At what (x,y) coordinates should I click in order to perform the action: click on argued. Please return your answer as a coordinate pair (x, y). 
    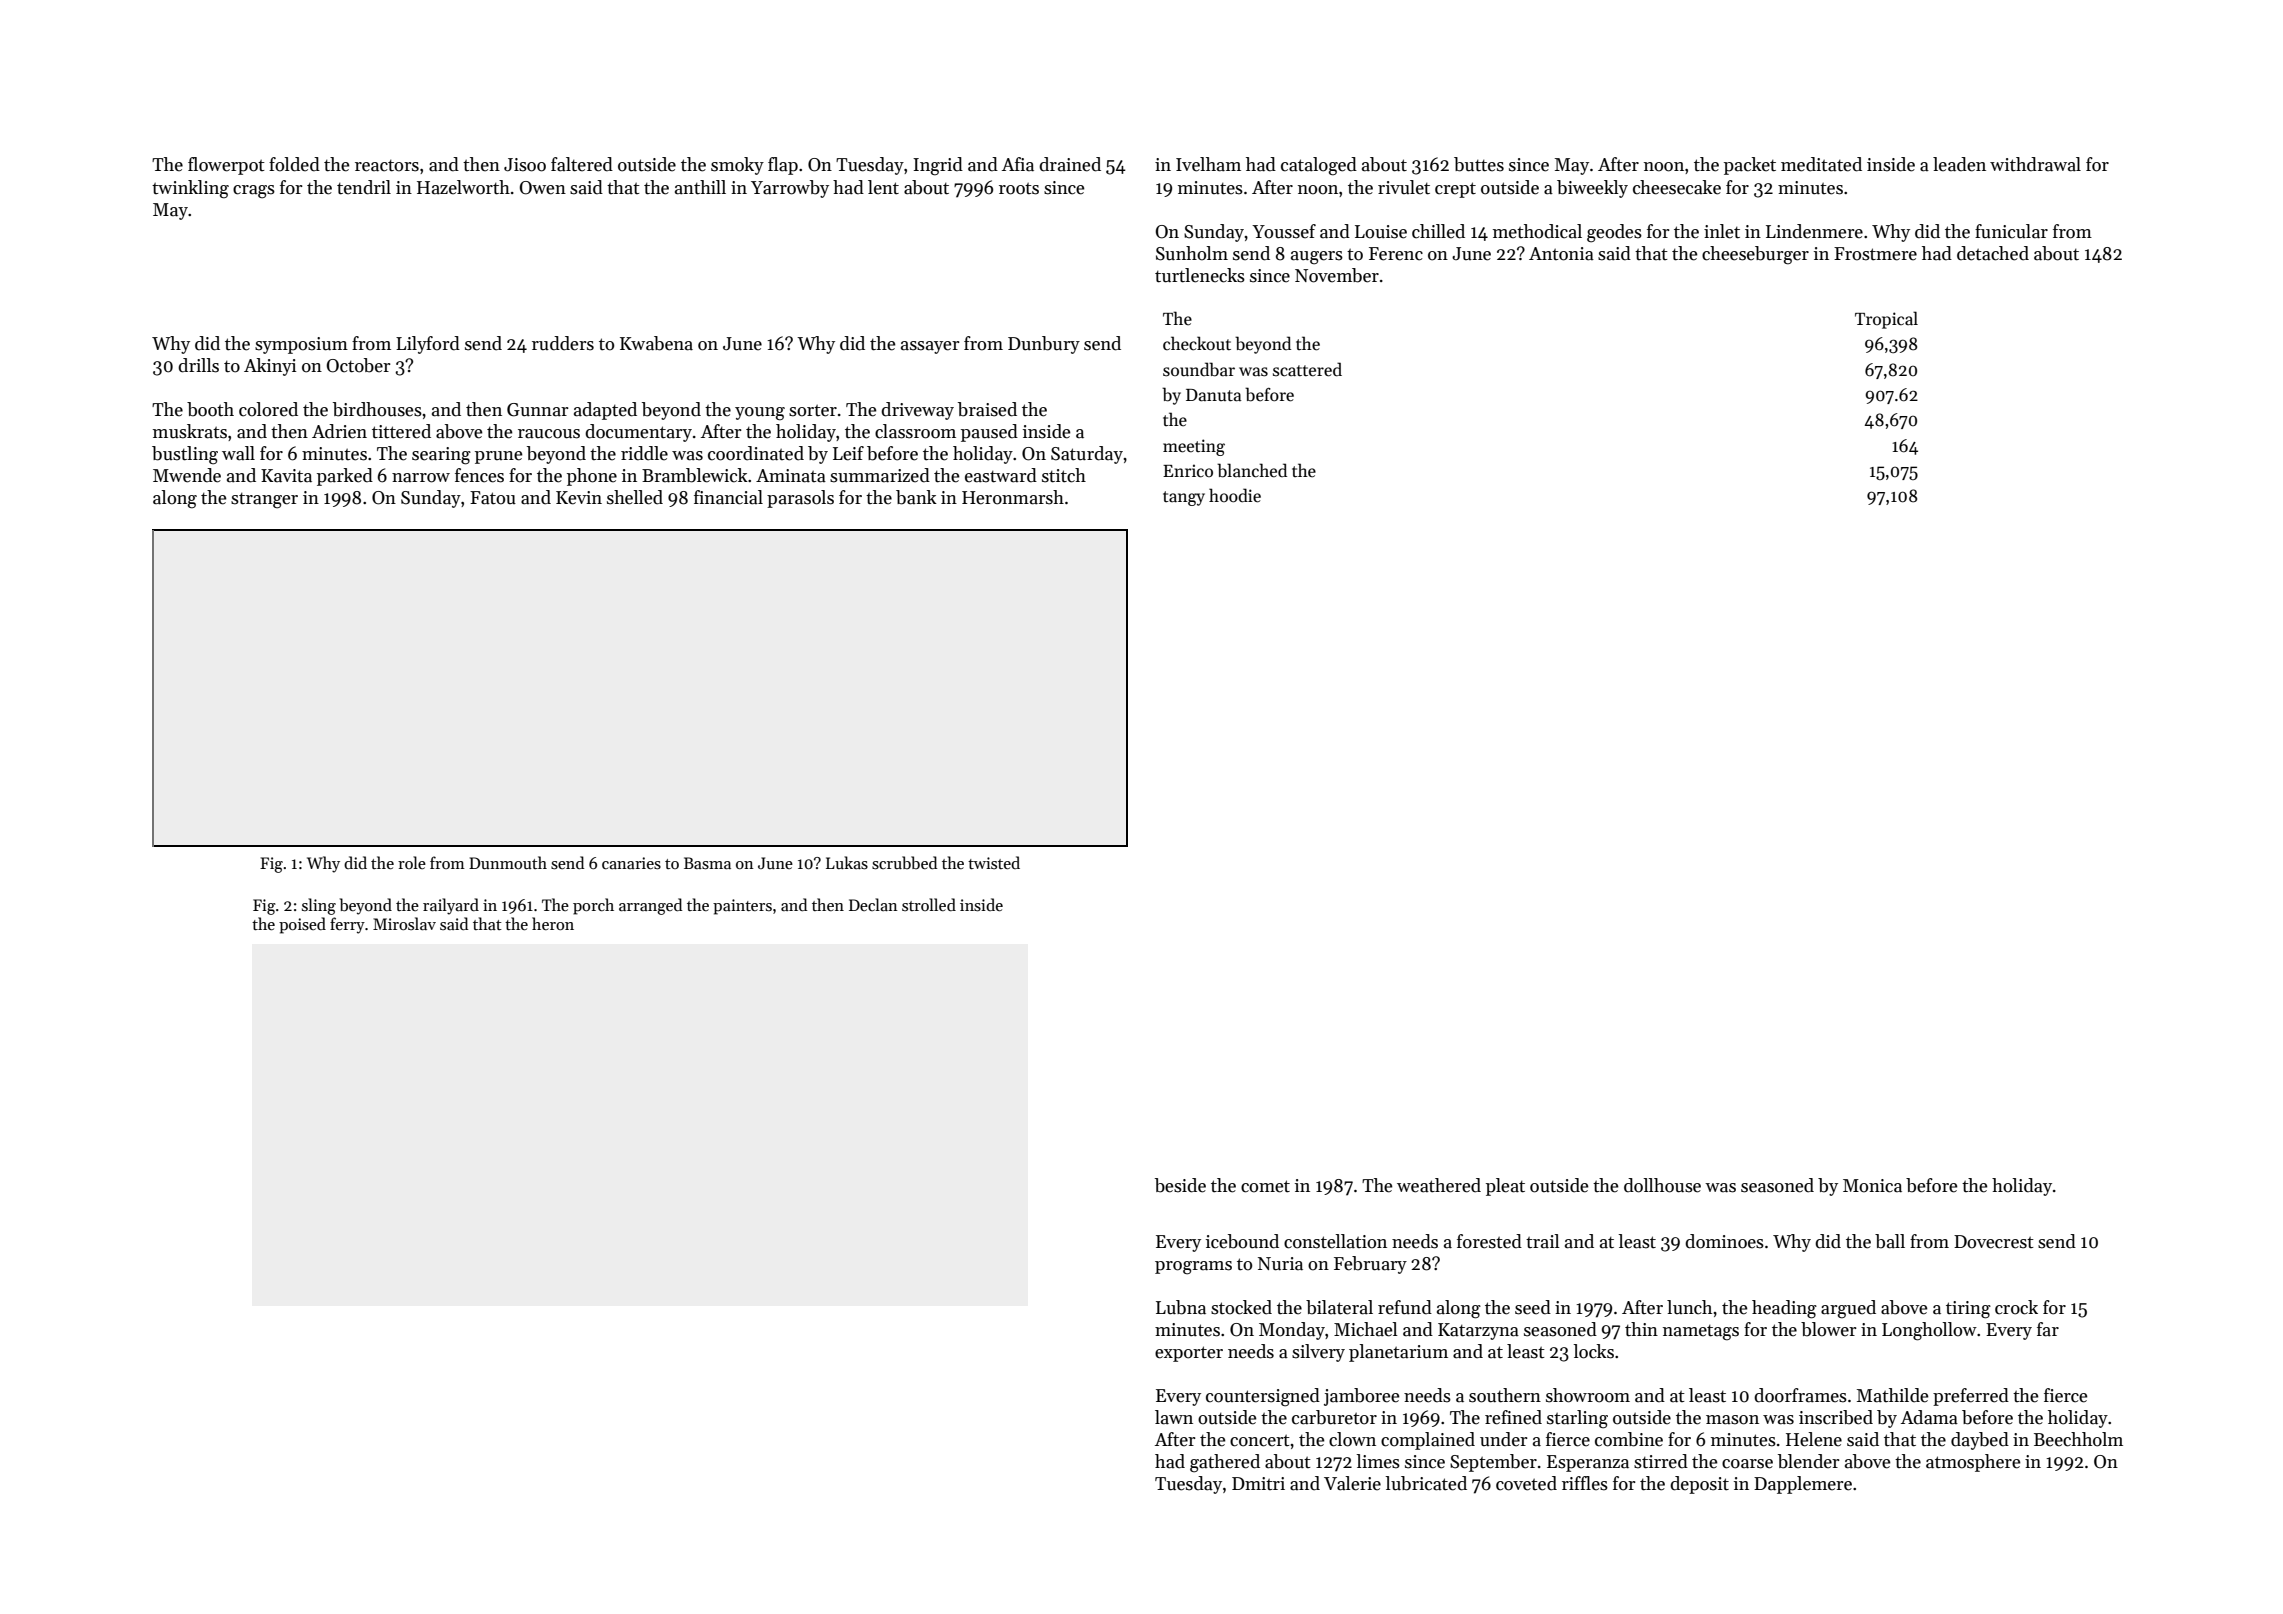
    Looking at the image, I should click on (1848, 1309).
